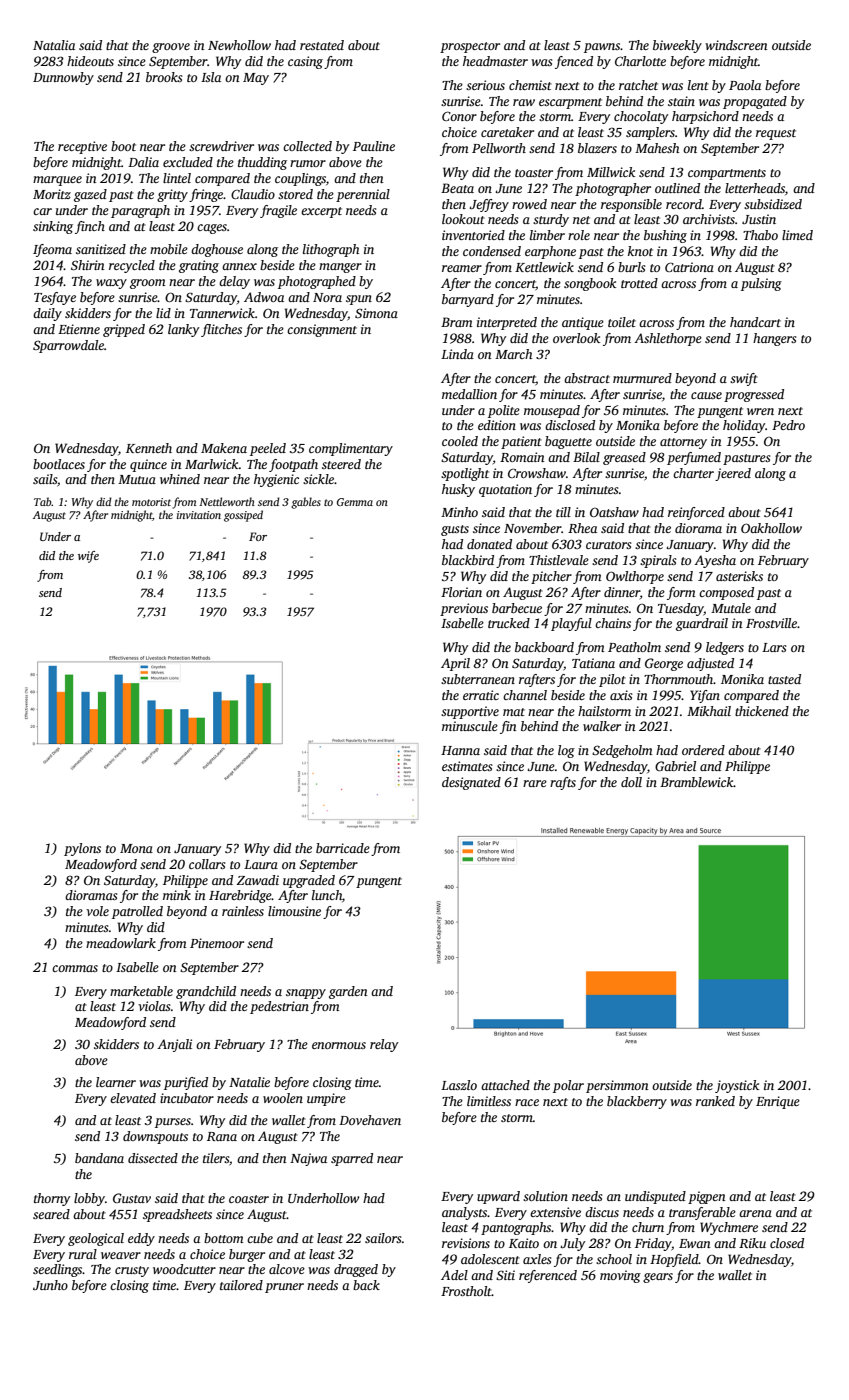 The image size is (849, 1400). Describe the element at coordinates (737, 1086) in the screenshot. I see `joystick` at that location.
